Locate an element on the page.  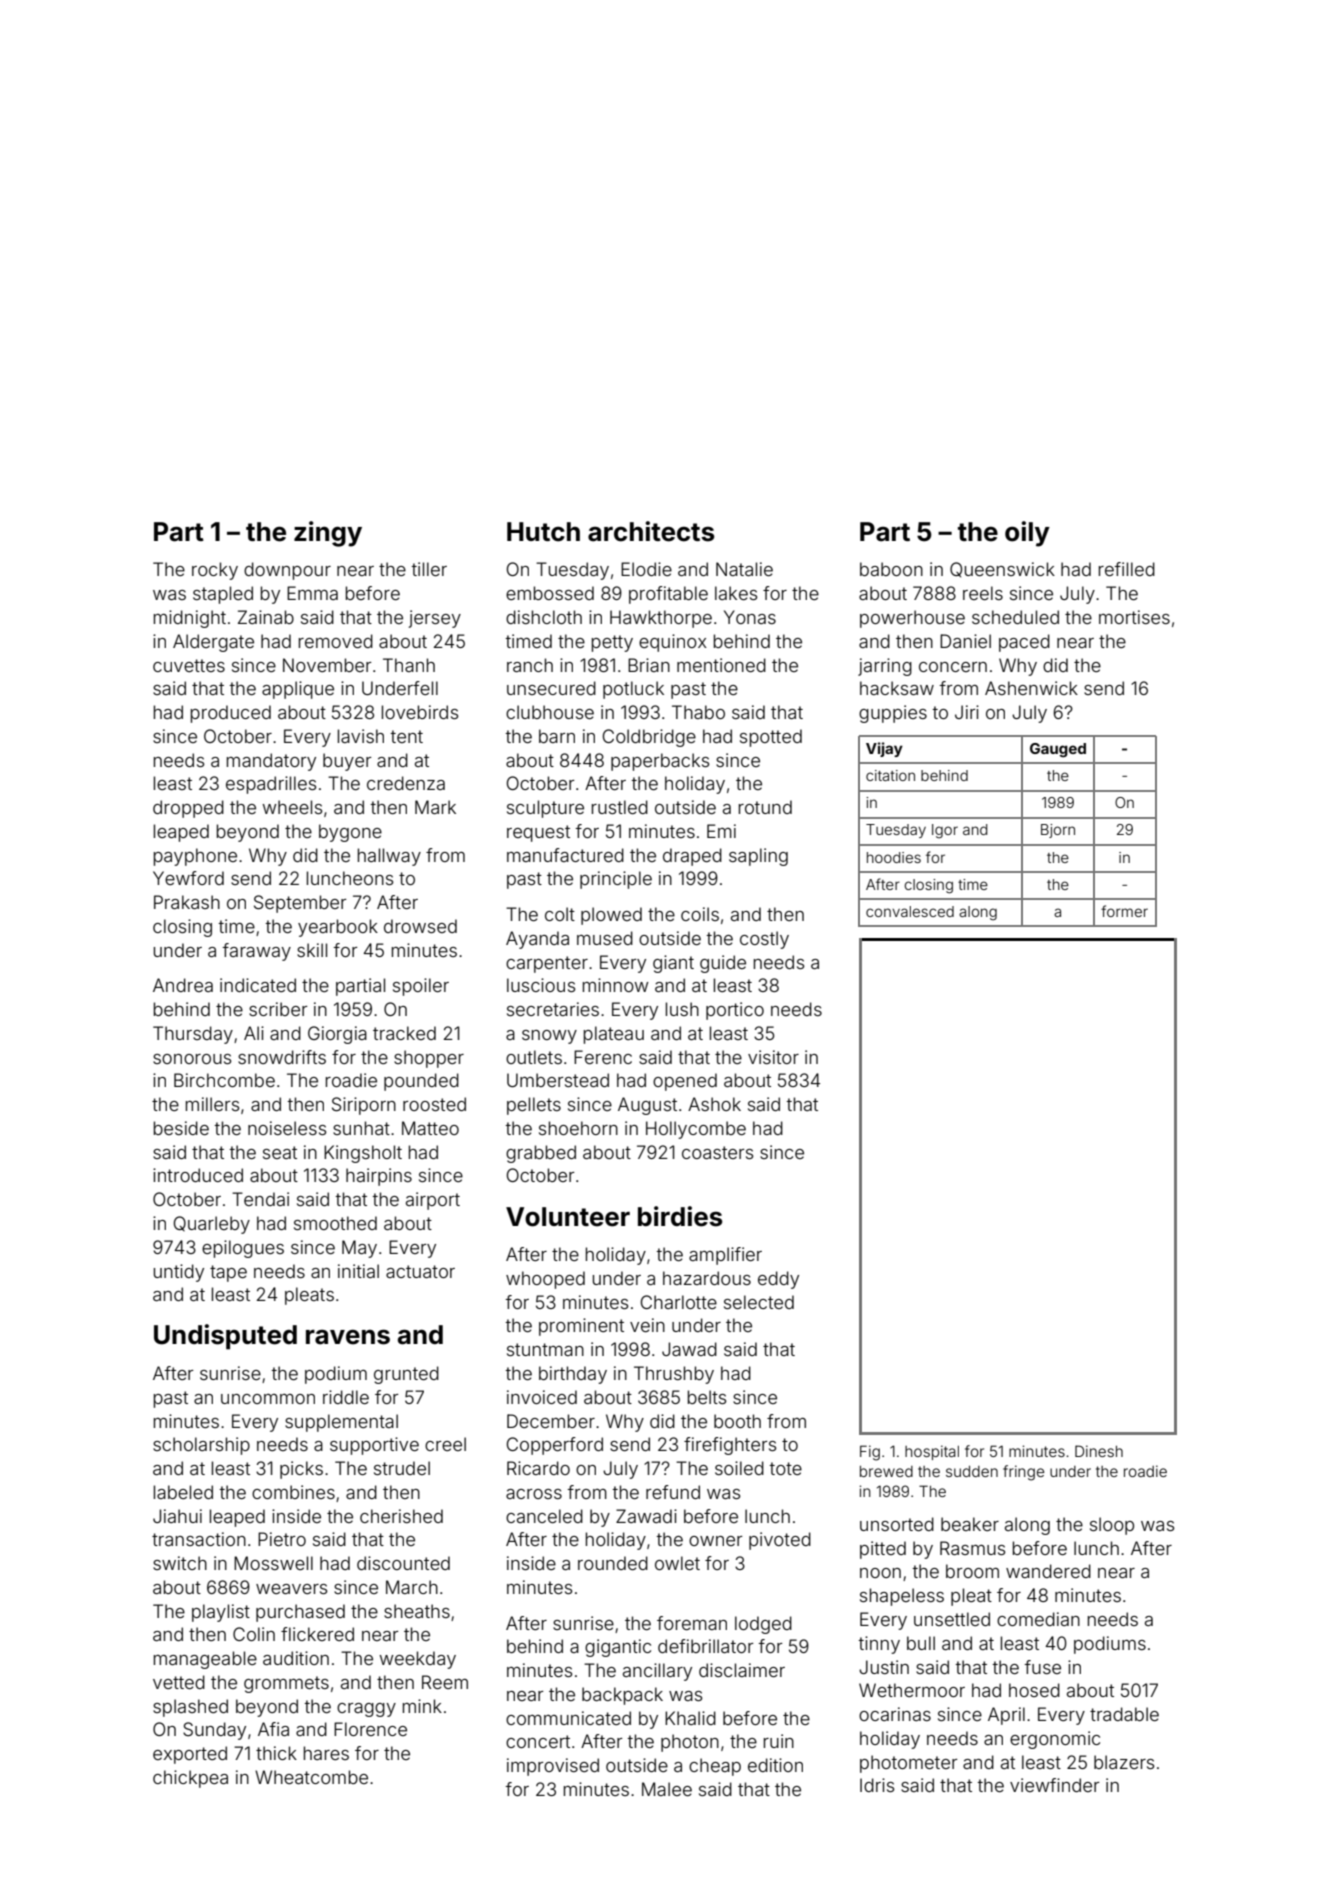
August is located at coordinates (647, 1106).
